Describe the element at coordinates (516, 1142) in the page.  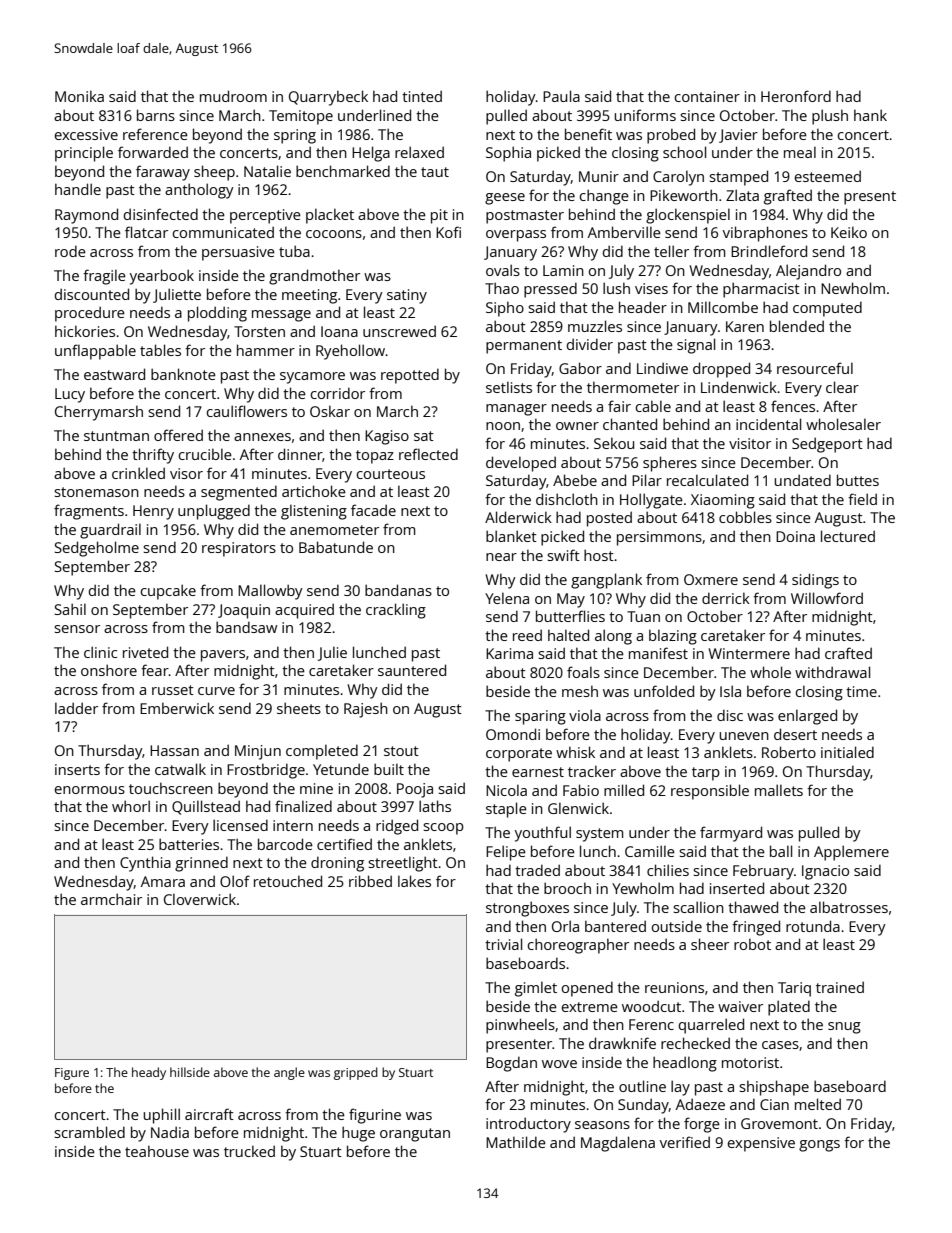
I see `Mathilde` at that location.
